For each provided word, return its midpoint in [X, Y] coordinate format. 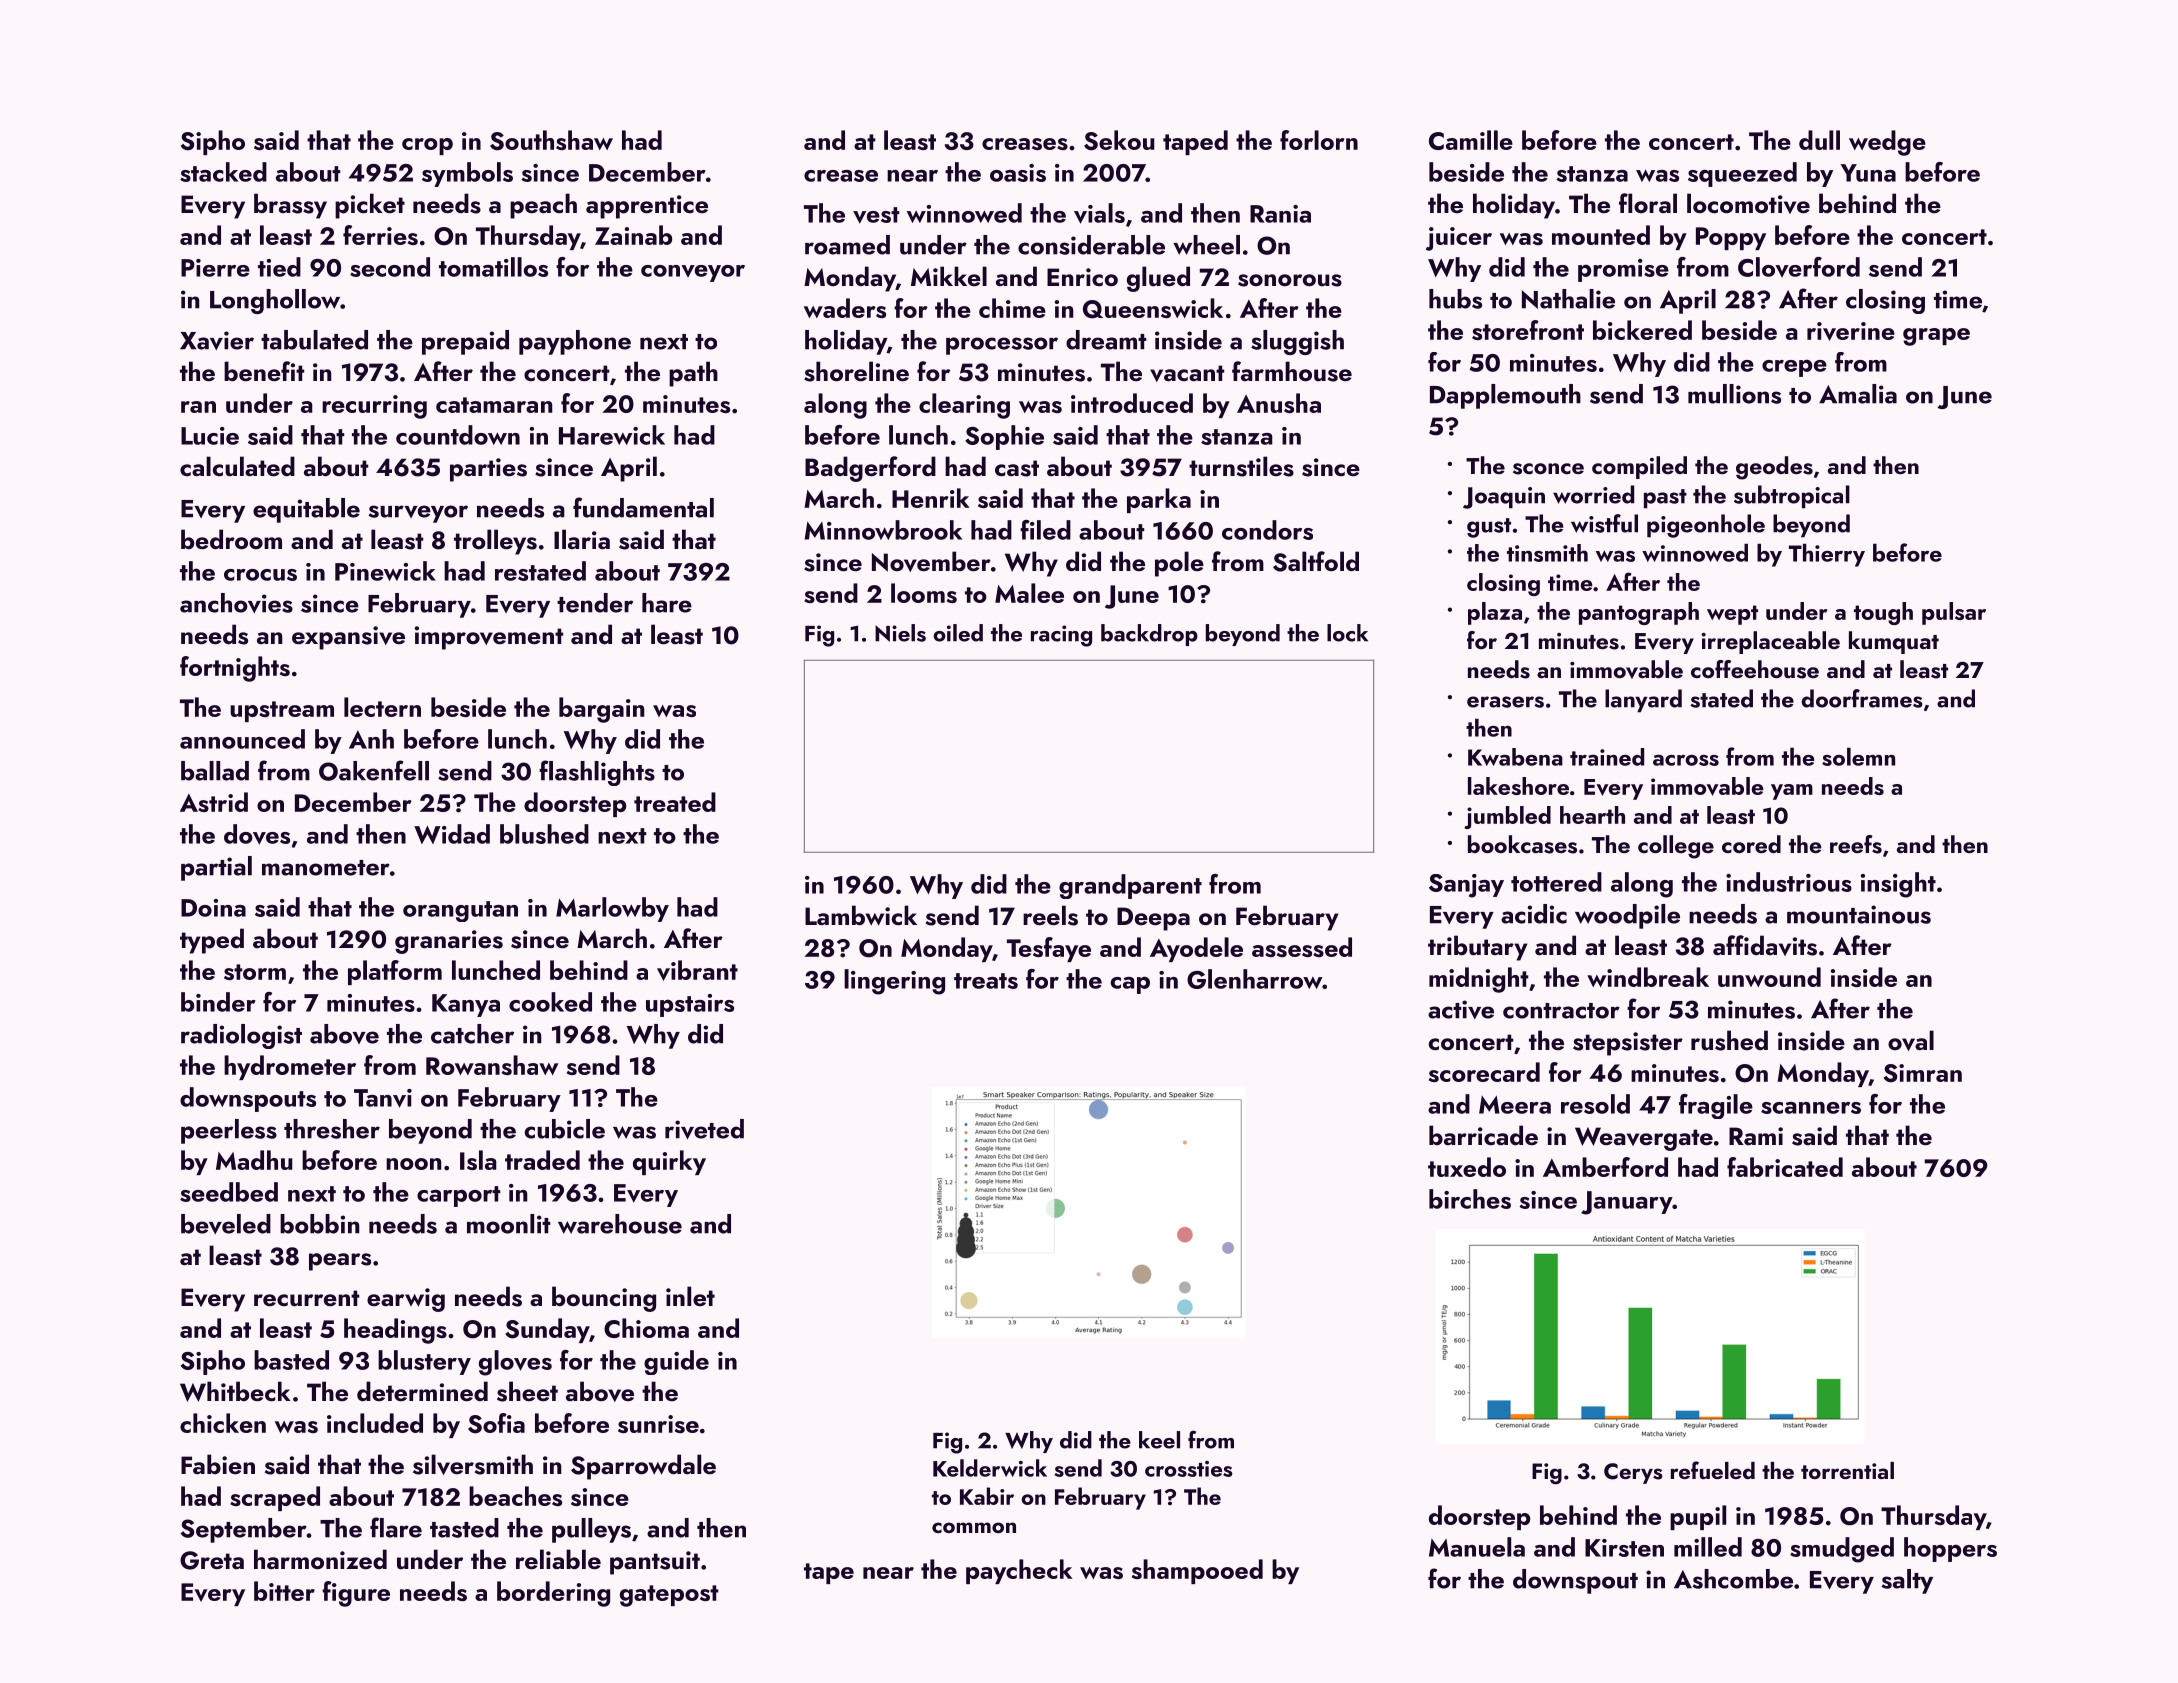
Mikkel [949, 276]
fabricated [1785, 1167]
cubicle [565, 1129]
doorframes [1862, 698]
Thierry [1827, 555]
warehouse [620, 1224]
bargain [602, 710]
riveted [704, 1129]
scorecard [1484, 1072]
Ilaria [582, 539]
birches [1470, 1199]
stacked [223, 172]
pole [1179, 564]
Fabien [218, 1464]
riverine [1851, 331]
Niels [900, 633]
